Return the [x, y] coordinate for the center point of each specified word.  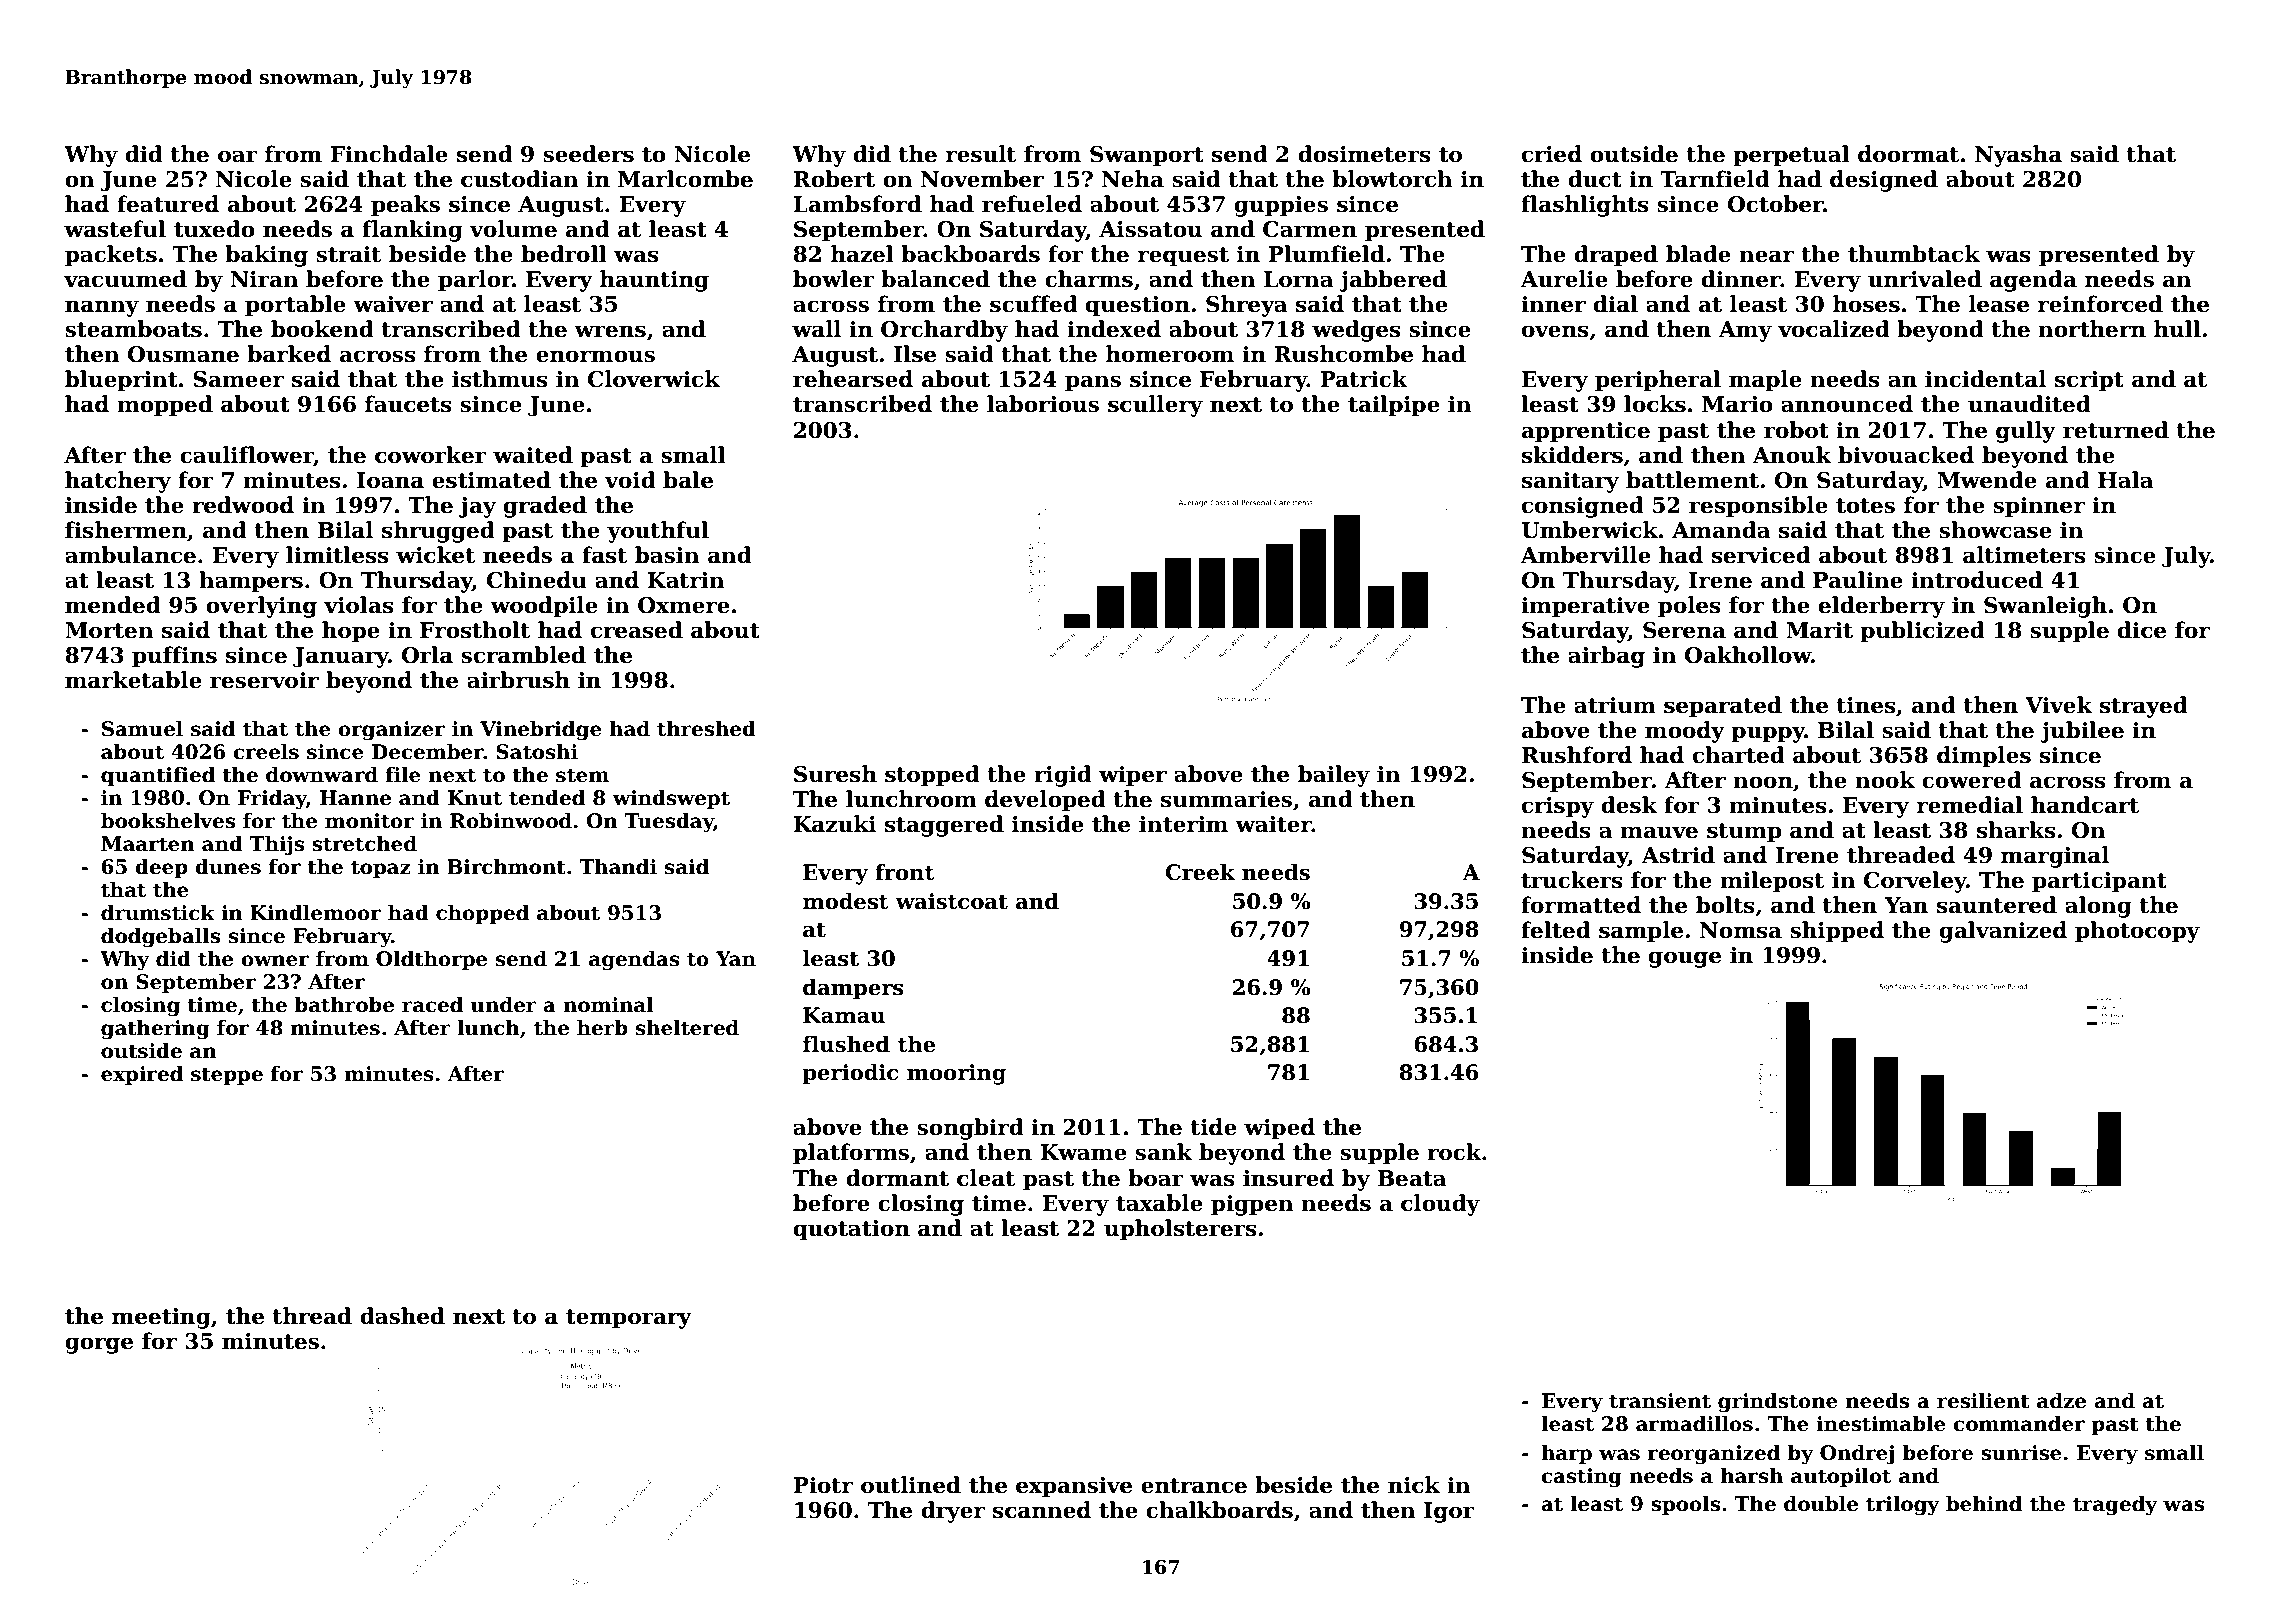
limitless [337, 555]
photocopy [2137, 932]
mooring [956, 1074]
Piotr [823, 1485]
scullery [1155, 406]
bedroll [564, 254]
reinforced [2100, 304]
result [981, 154]
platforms [851, 1154]
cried [1552, 154]
